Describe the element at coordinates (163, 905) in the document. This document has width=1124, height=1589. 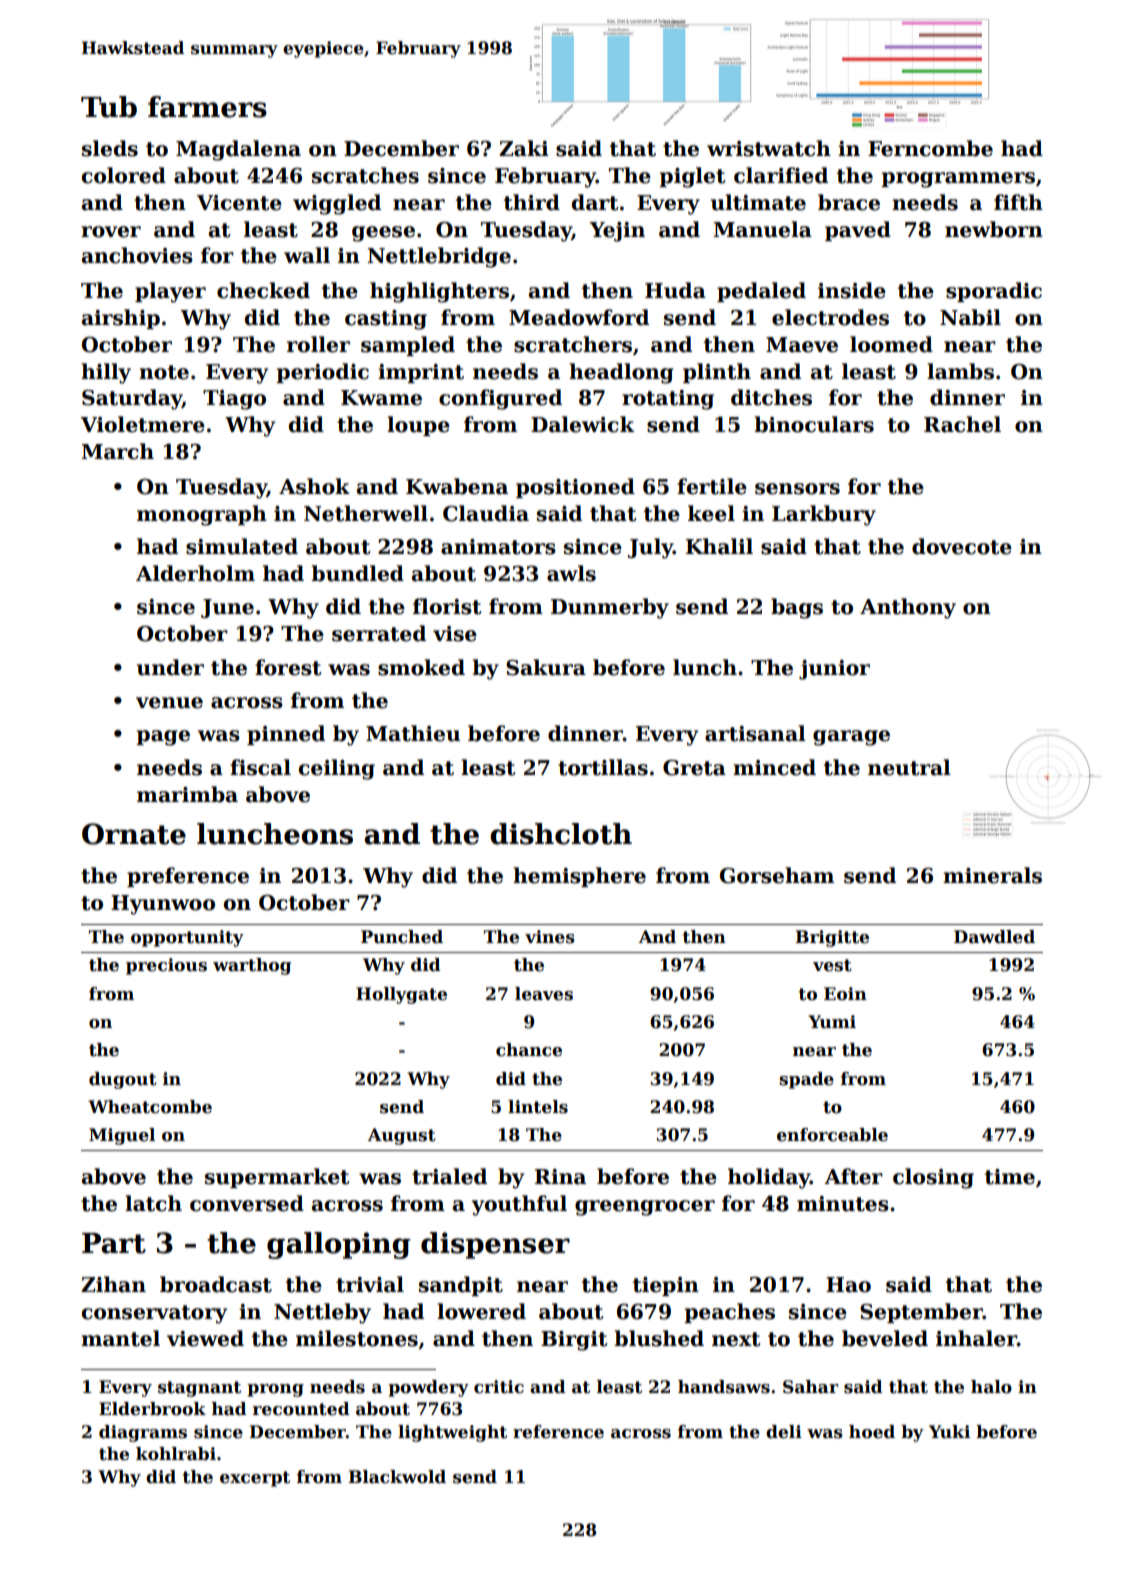
I see `Hyunwoo` at that location.
